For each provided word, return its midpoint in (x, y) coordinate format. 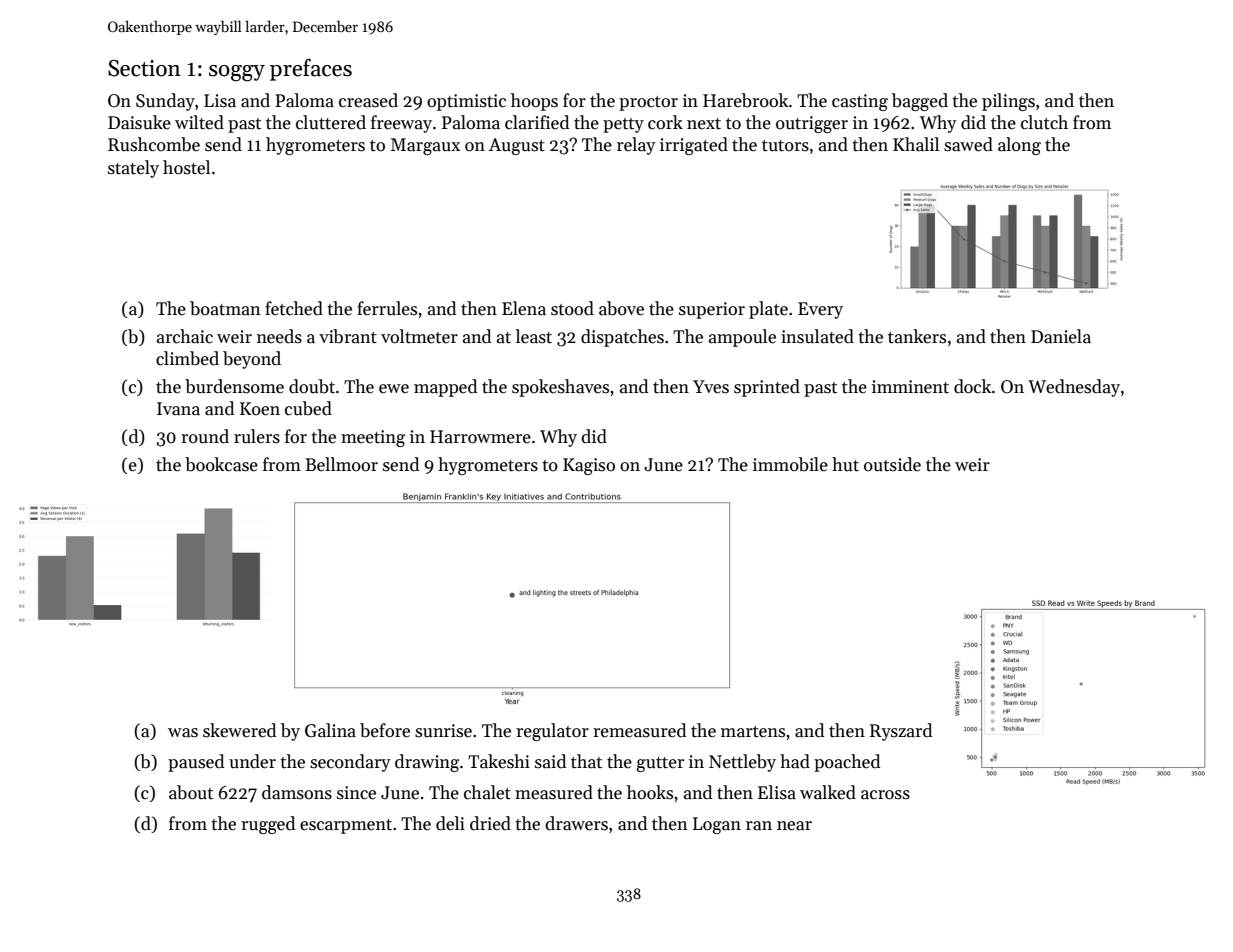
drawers (576, 823)
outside (892, 464)
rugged (268, 825)
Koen (260, 409)
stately (133, 169)
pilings (1008, 102)
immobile (790, 464)
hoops (534, 102)
